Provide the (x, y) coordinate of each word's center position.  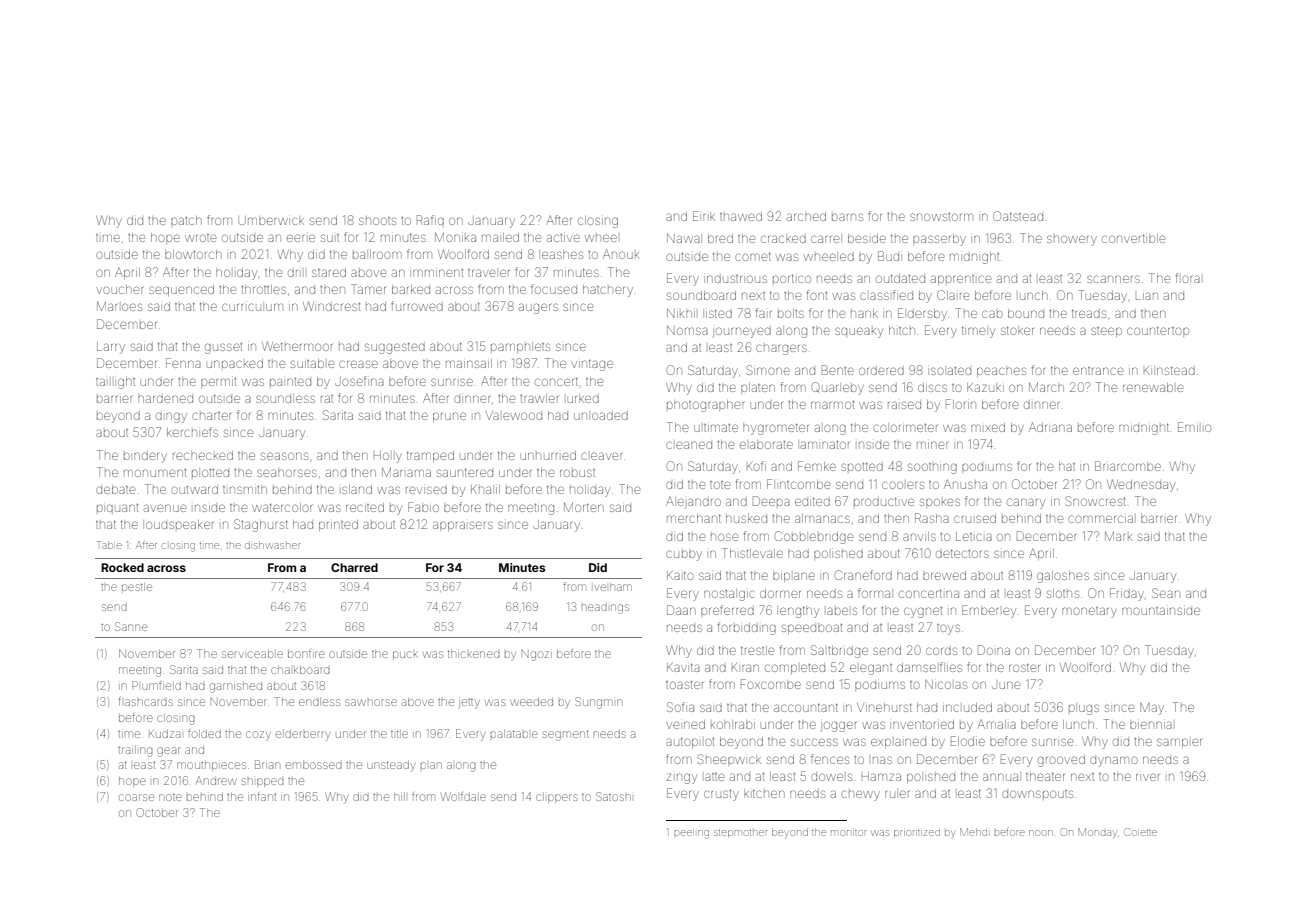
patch (186, 220)
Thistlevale (752, 553)
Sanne (131, 626)
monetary (1089, 612)
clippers (557, 798)
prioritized (917, 834)
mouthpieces (211, 766)
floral (1188, 278)
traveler (488, 273)
